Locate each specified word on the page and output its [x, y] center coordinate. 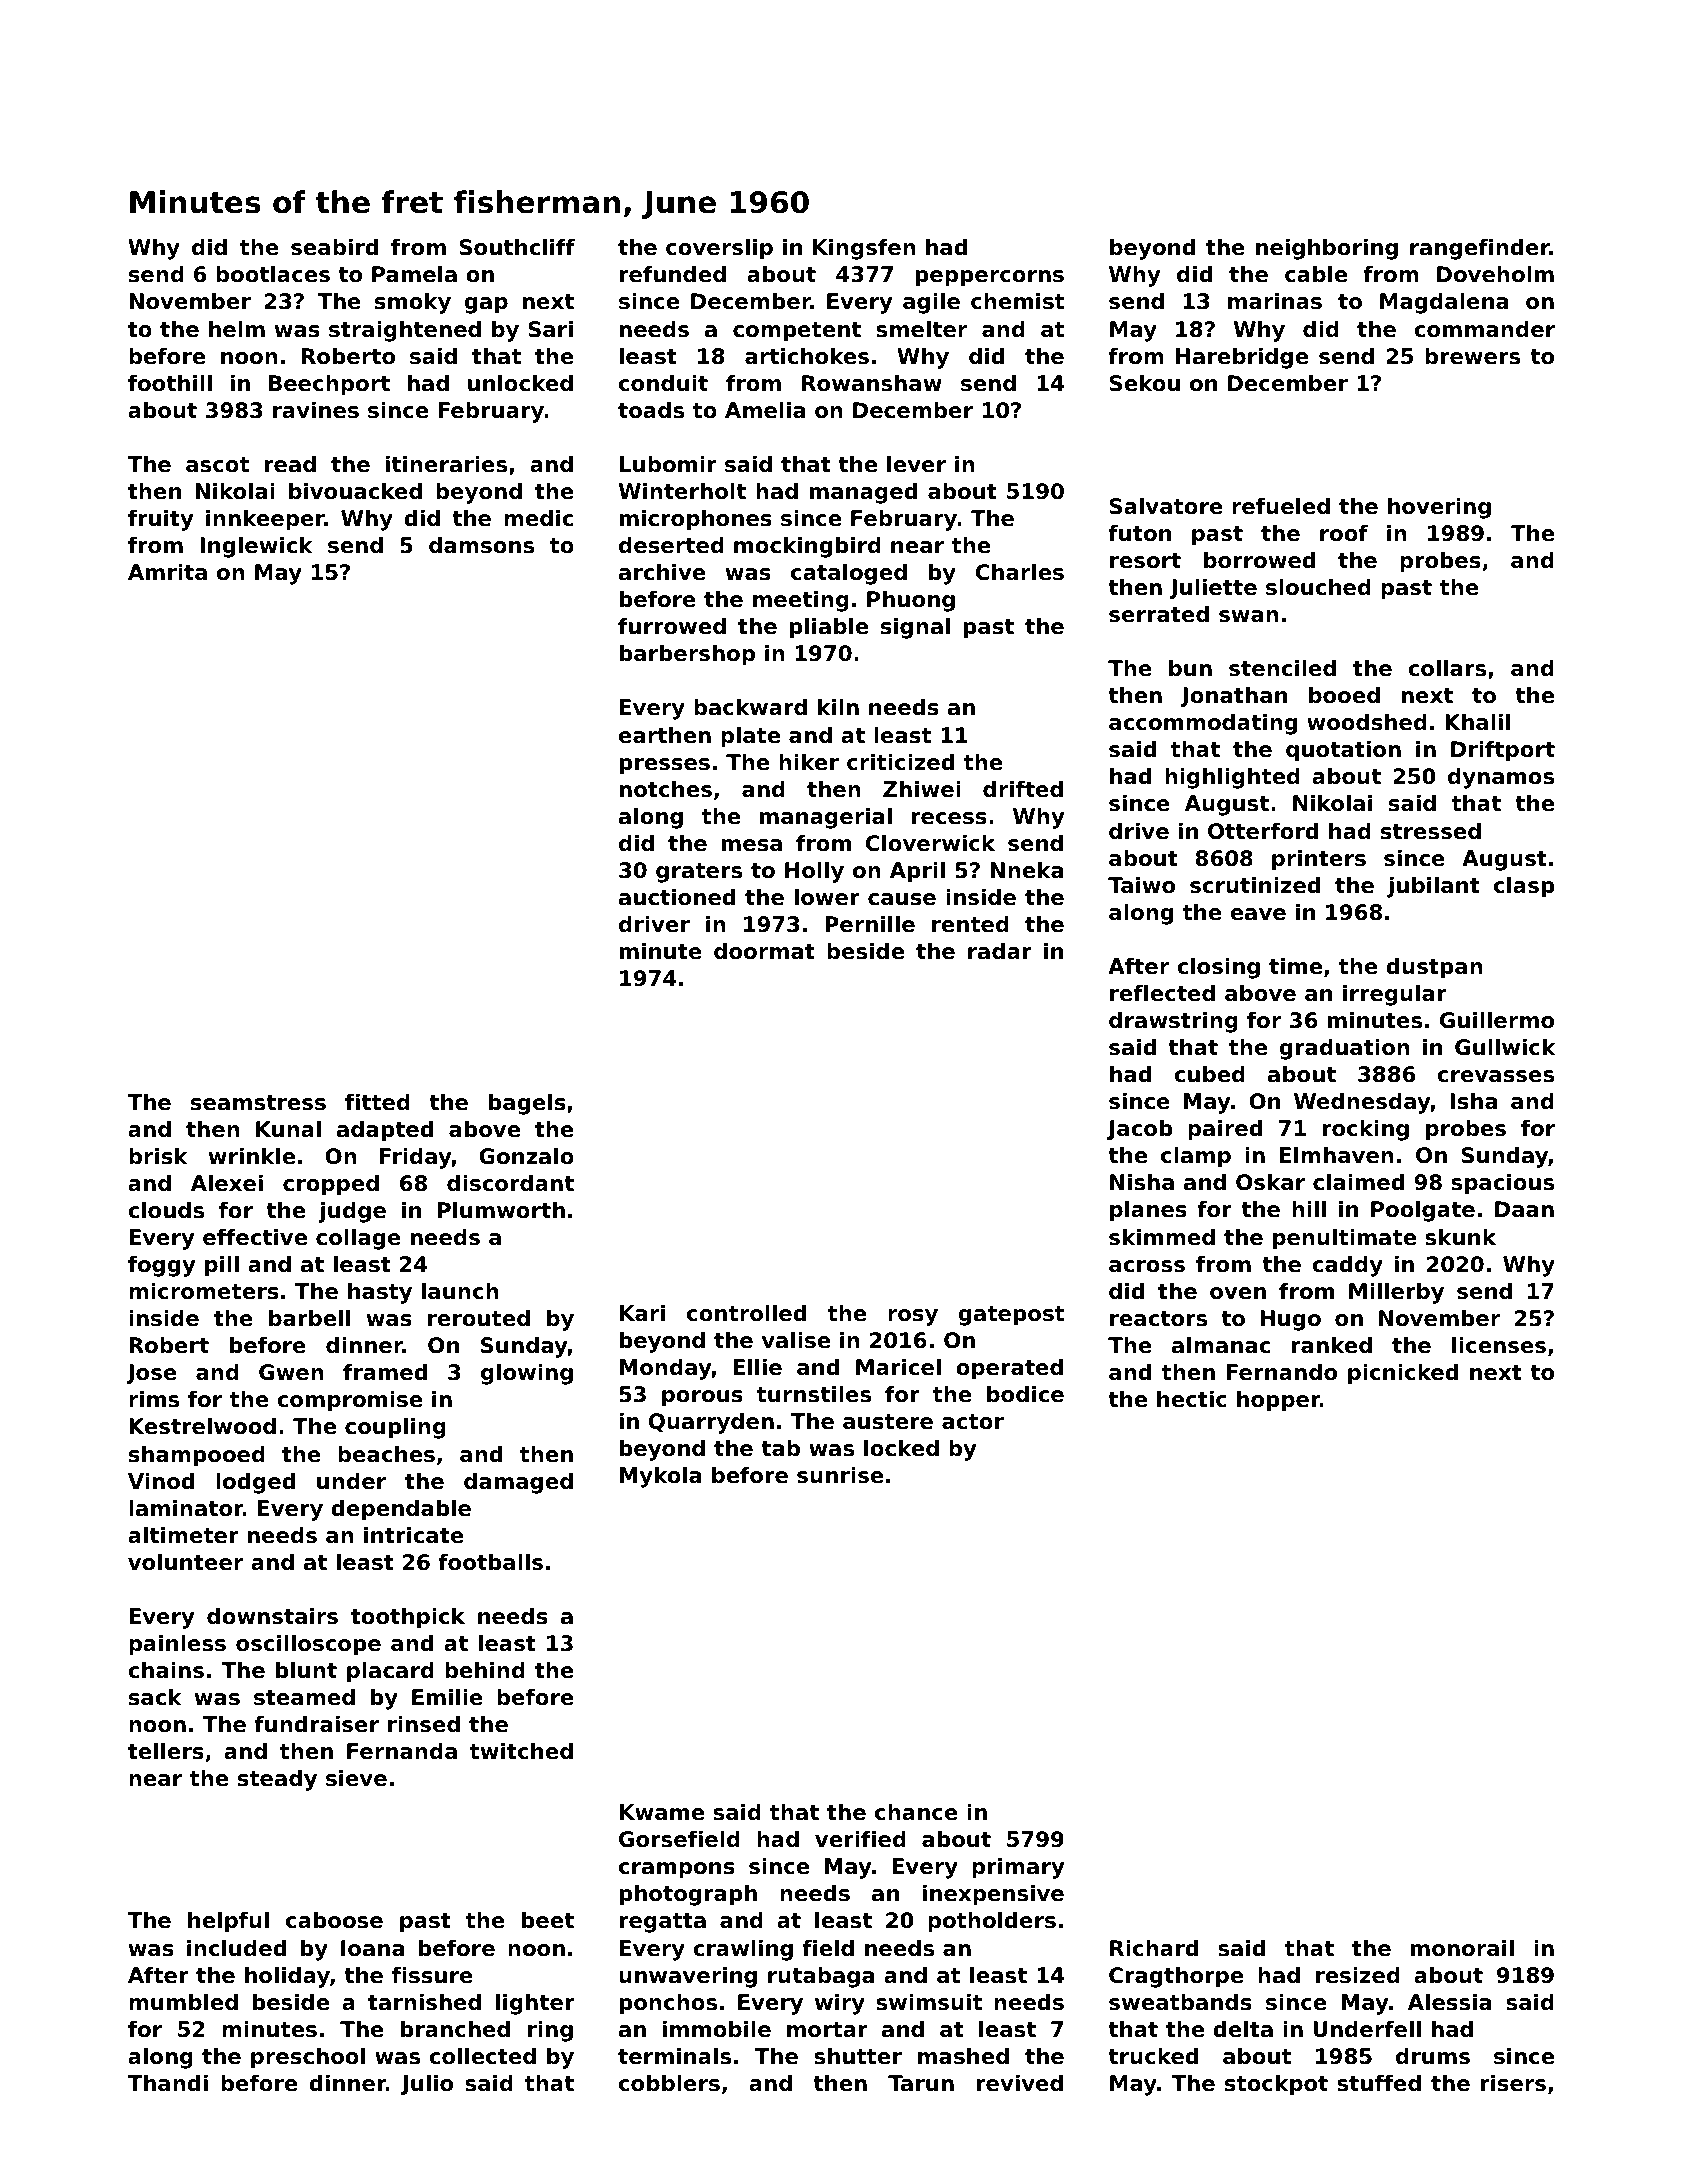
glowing [527, 1374]
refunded [673, 274]
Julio [427, 2085]
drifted [1023, 789]
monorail [1462, 1948]
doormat [764, 951]
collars [1447, 668]
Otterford [1263, 831]
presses [665, 766]
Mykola [660, 1477]
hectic [1192, 1399]
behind [485, 1670]
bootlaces [273, 274]
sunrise [840, 1475]
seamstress [258, 1103]
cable [1316, 274]
